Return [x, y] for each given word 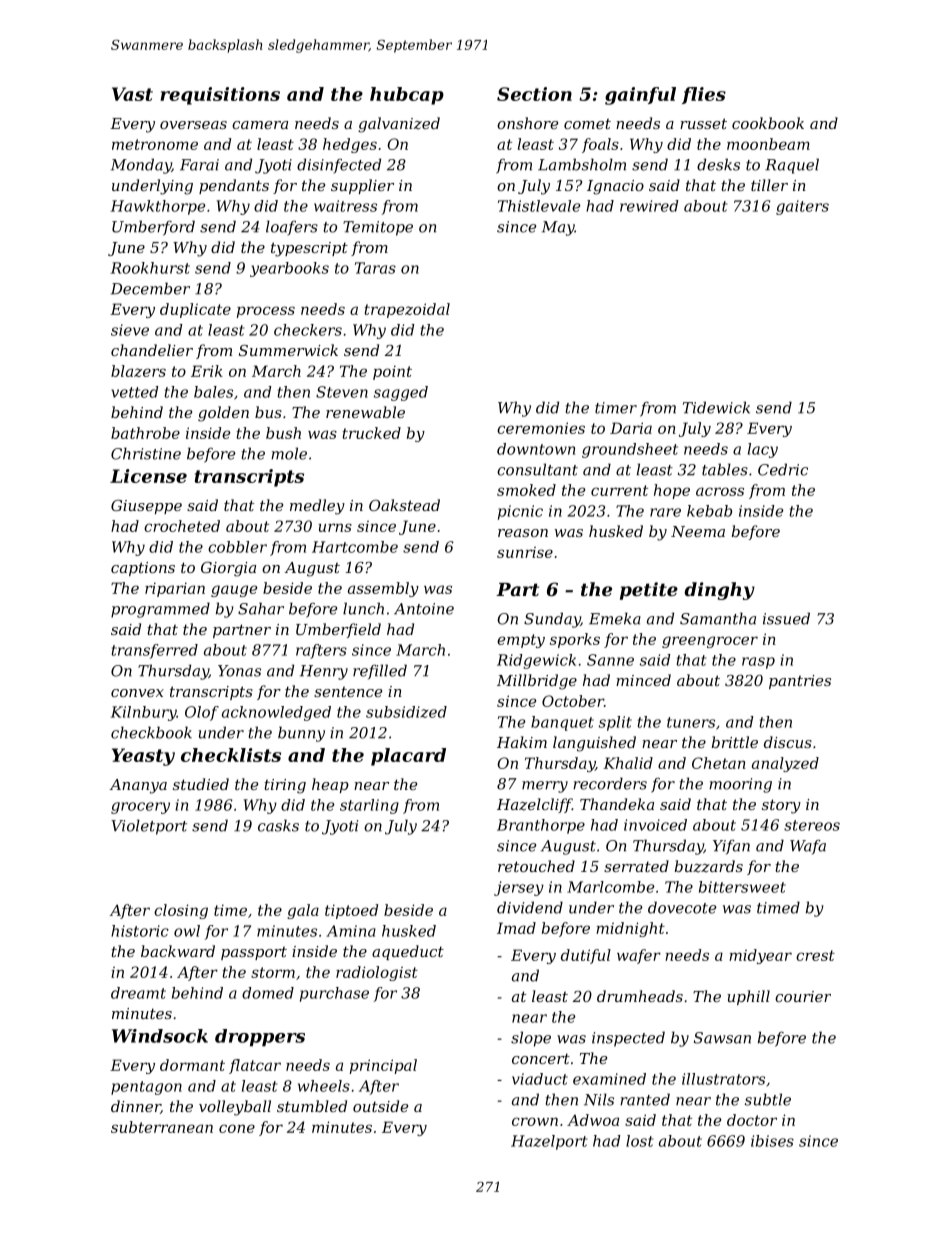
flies [704, 95]
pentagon [146, 1088]
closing [181, 911]
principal [383, 1066]
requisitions [220, 96]
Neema [698, 531]
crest [815, 955]
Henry [324, 672]
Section [534, 94]
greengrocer [710, 642]
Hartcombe [355, 547]
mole [289, 453]
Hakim [522, 742]
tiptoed [351, 911]
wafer [639, 956]
